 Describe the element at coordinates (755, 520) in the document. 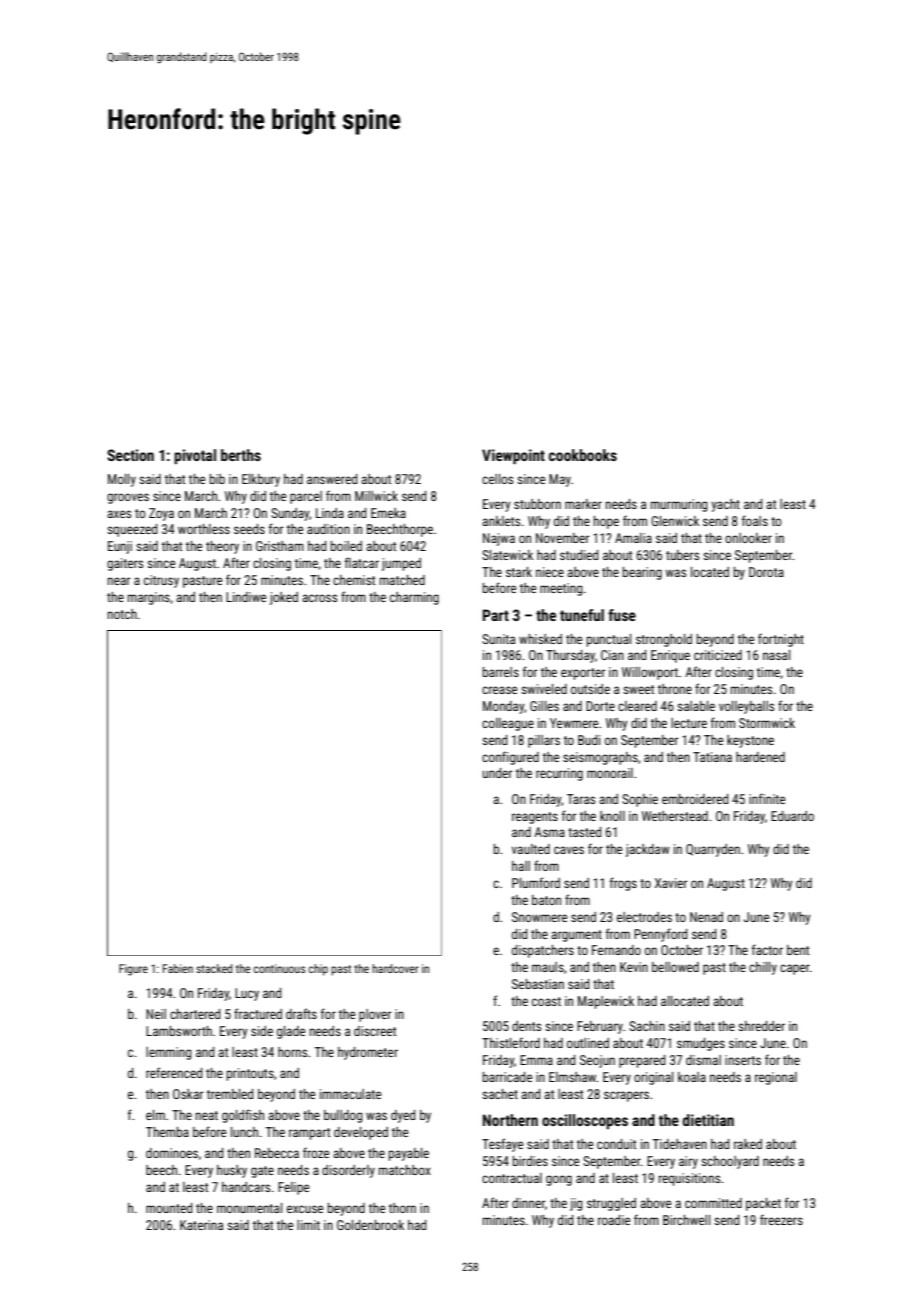

I see `foals` at that location.
